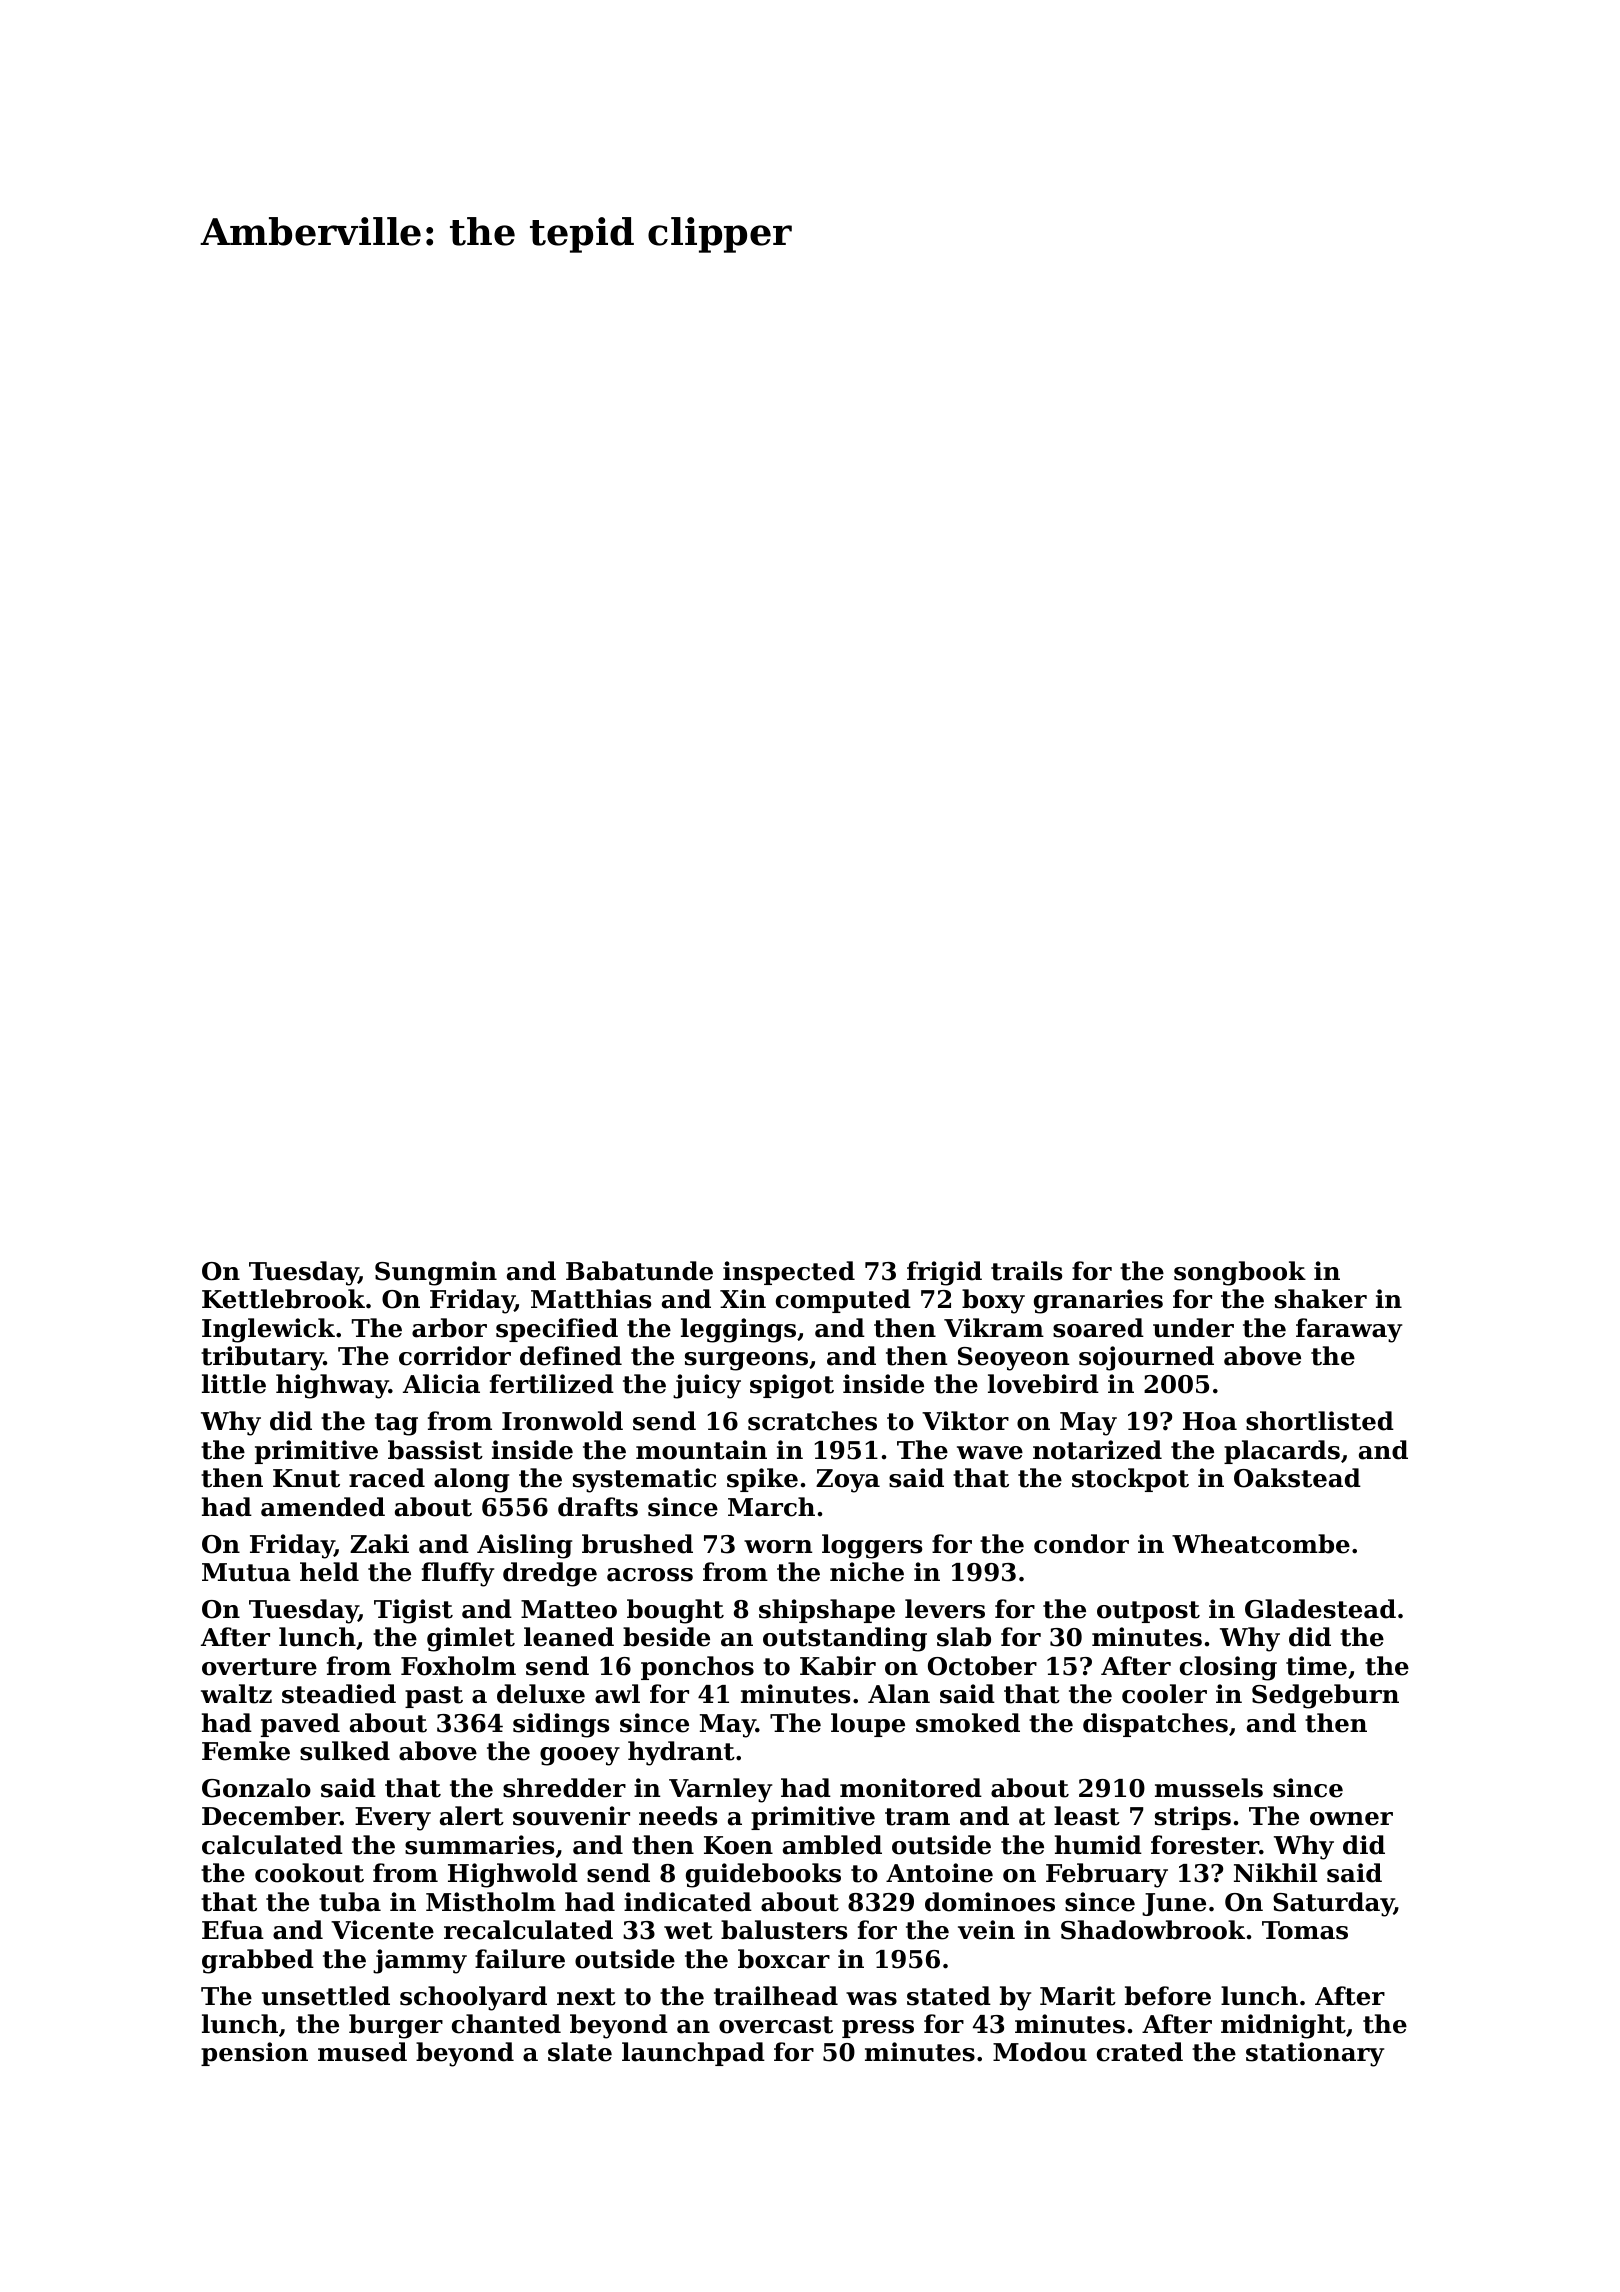 The width and height of the screenshot is (1620, 2292). I want to click on slate, so click(580, 2052).
